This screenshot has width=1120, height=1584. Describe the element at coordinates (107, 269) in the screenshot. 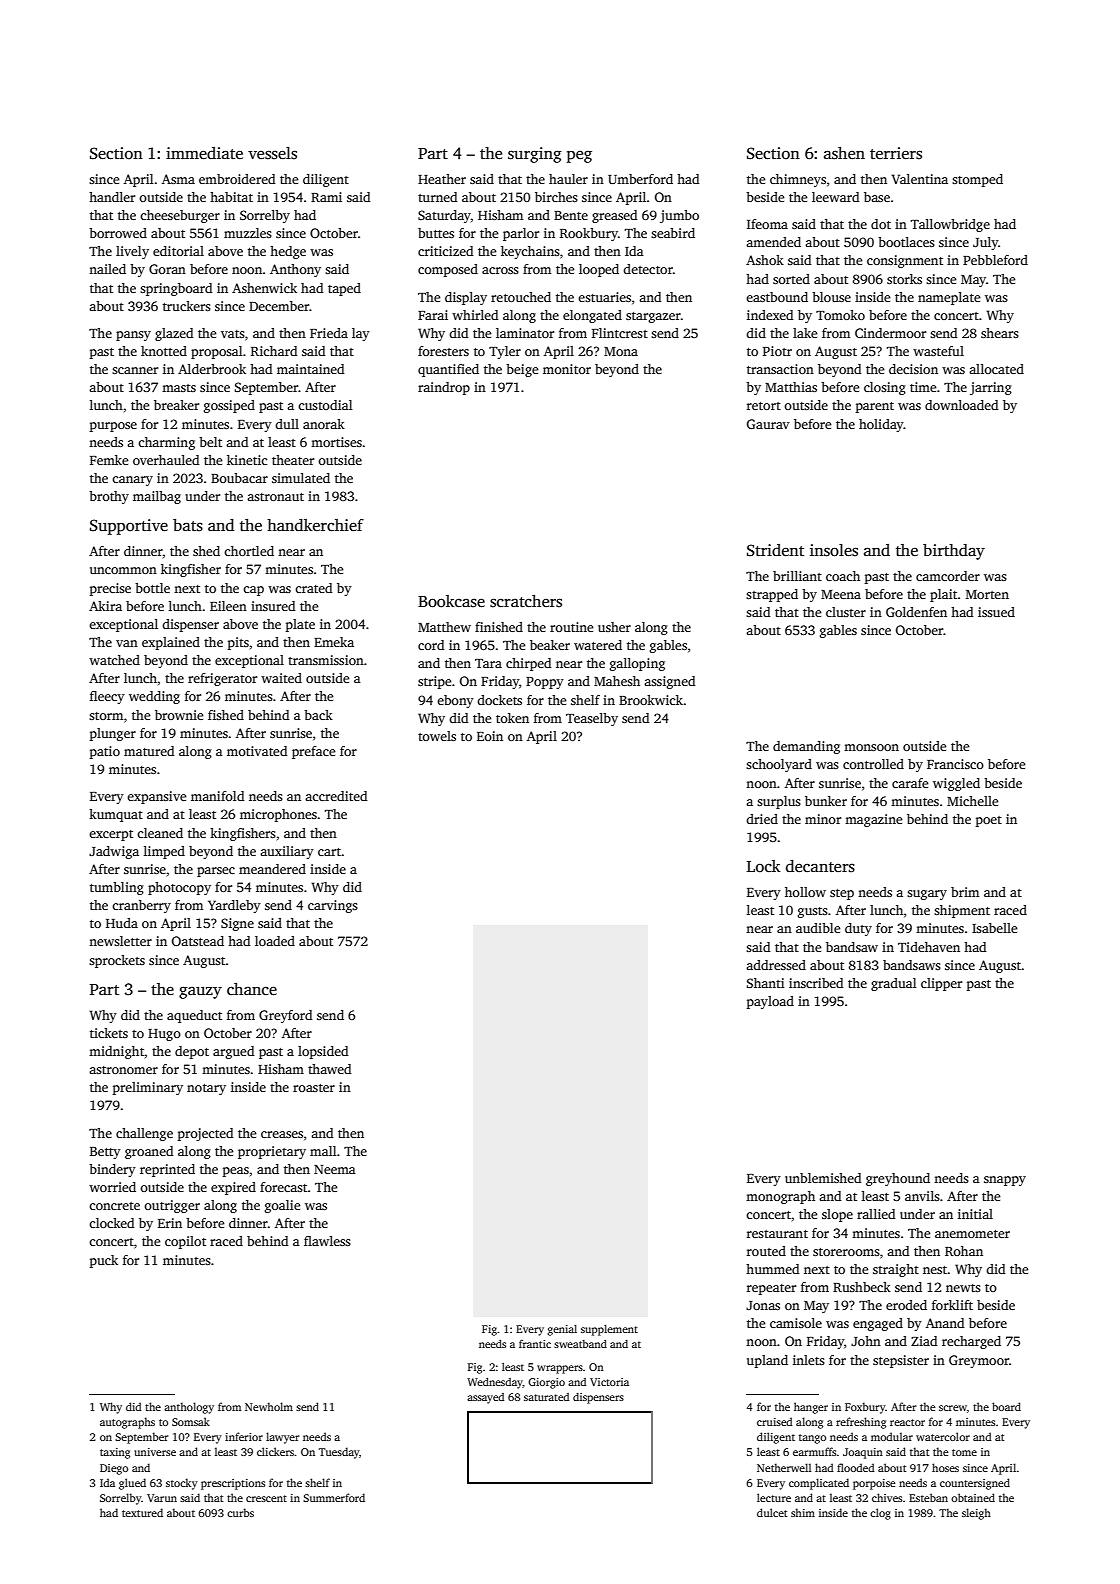

I see `nailed` at that location.
